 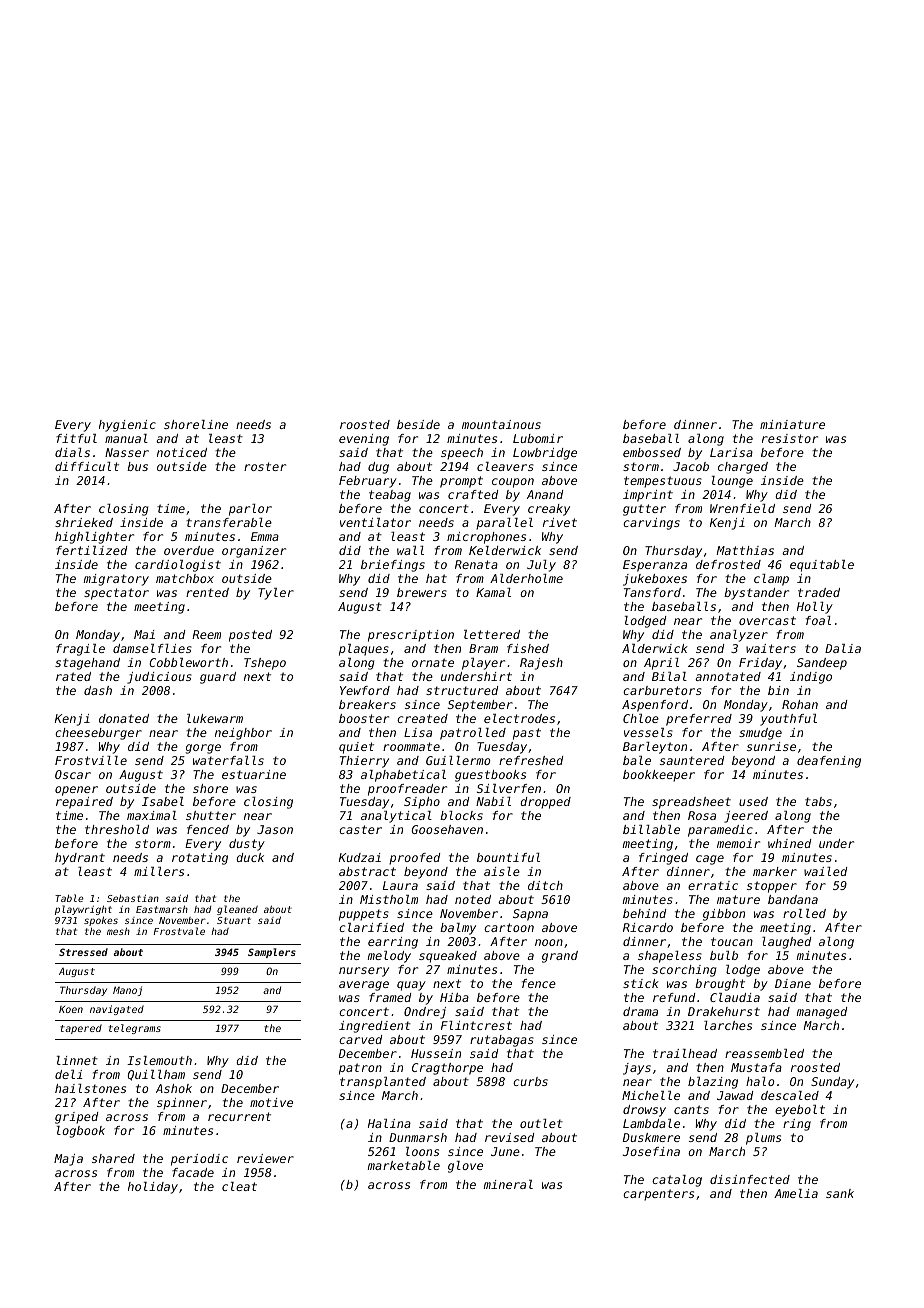 What do you see at coordinates (239, 1186) in the image?
I see `cleat` at bounding box center [239, 1186].
